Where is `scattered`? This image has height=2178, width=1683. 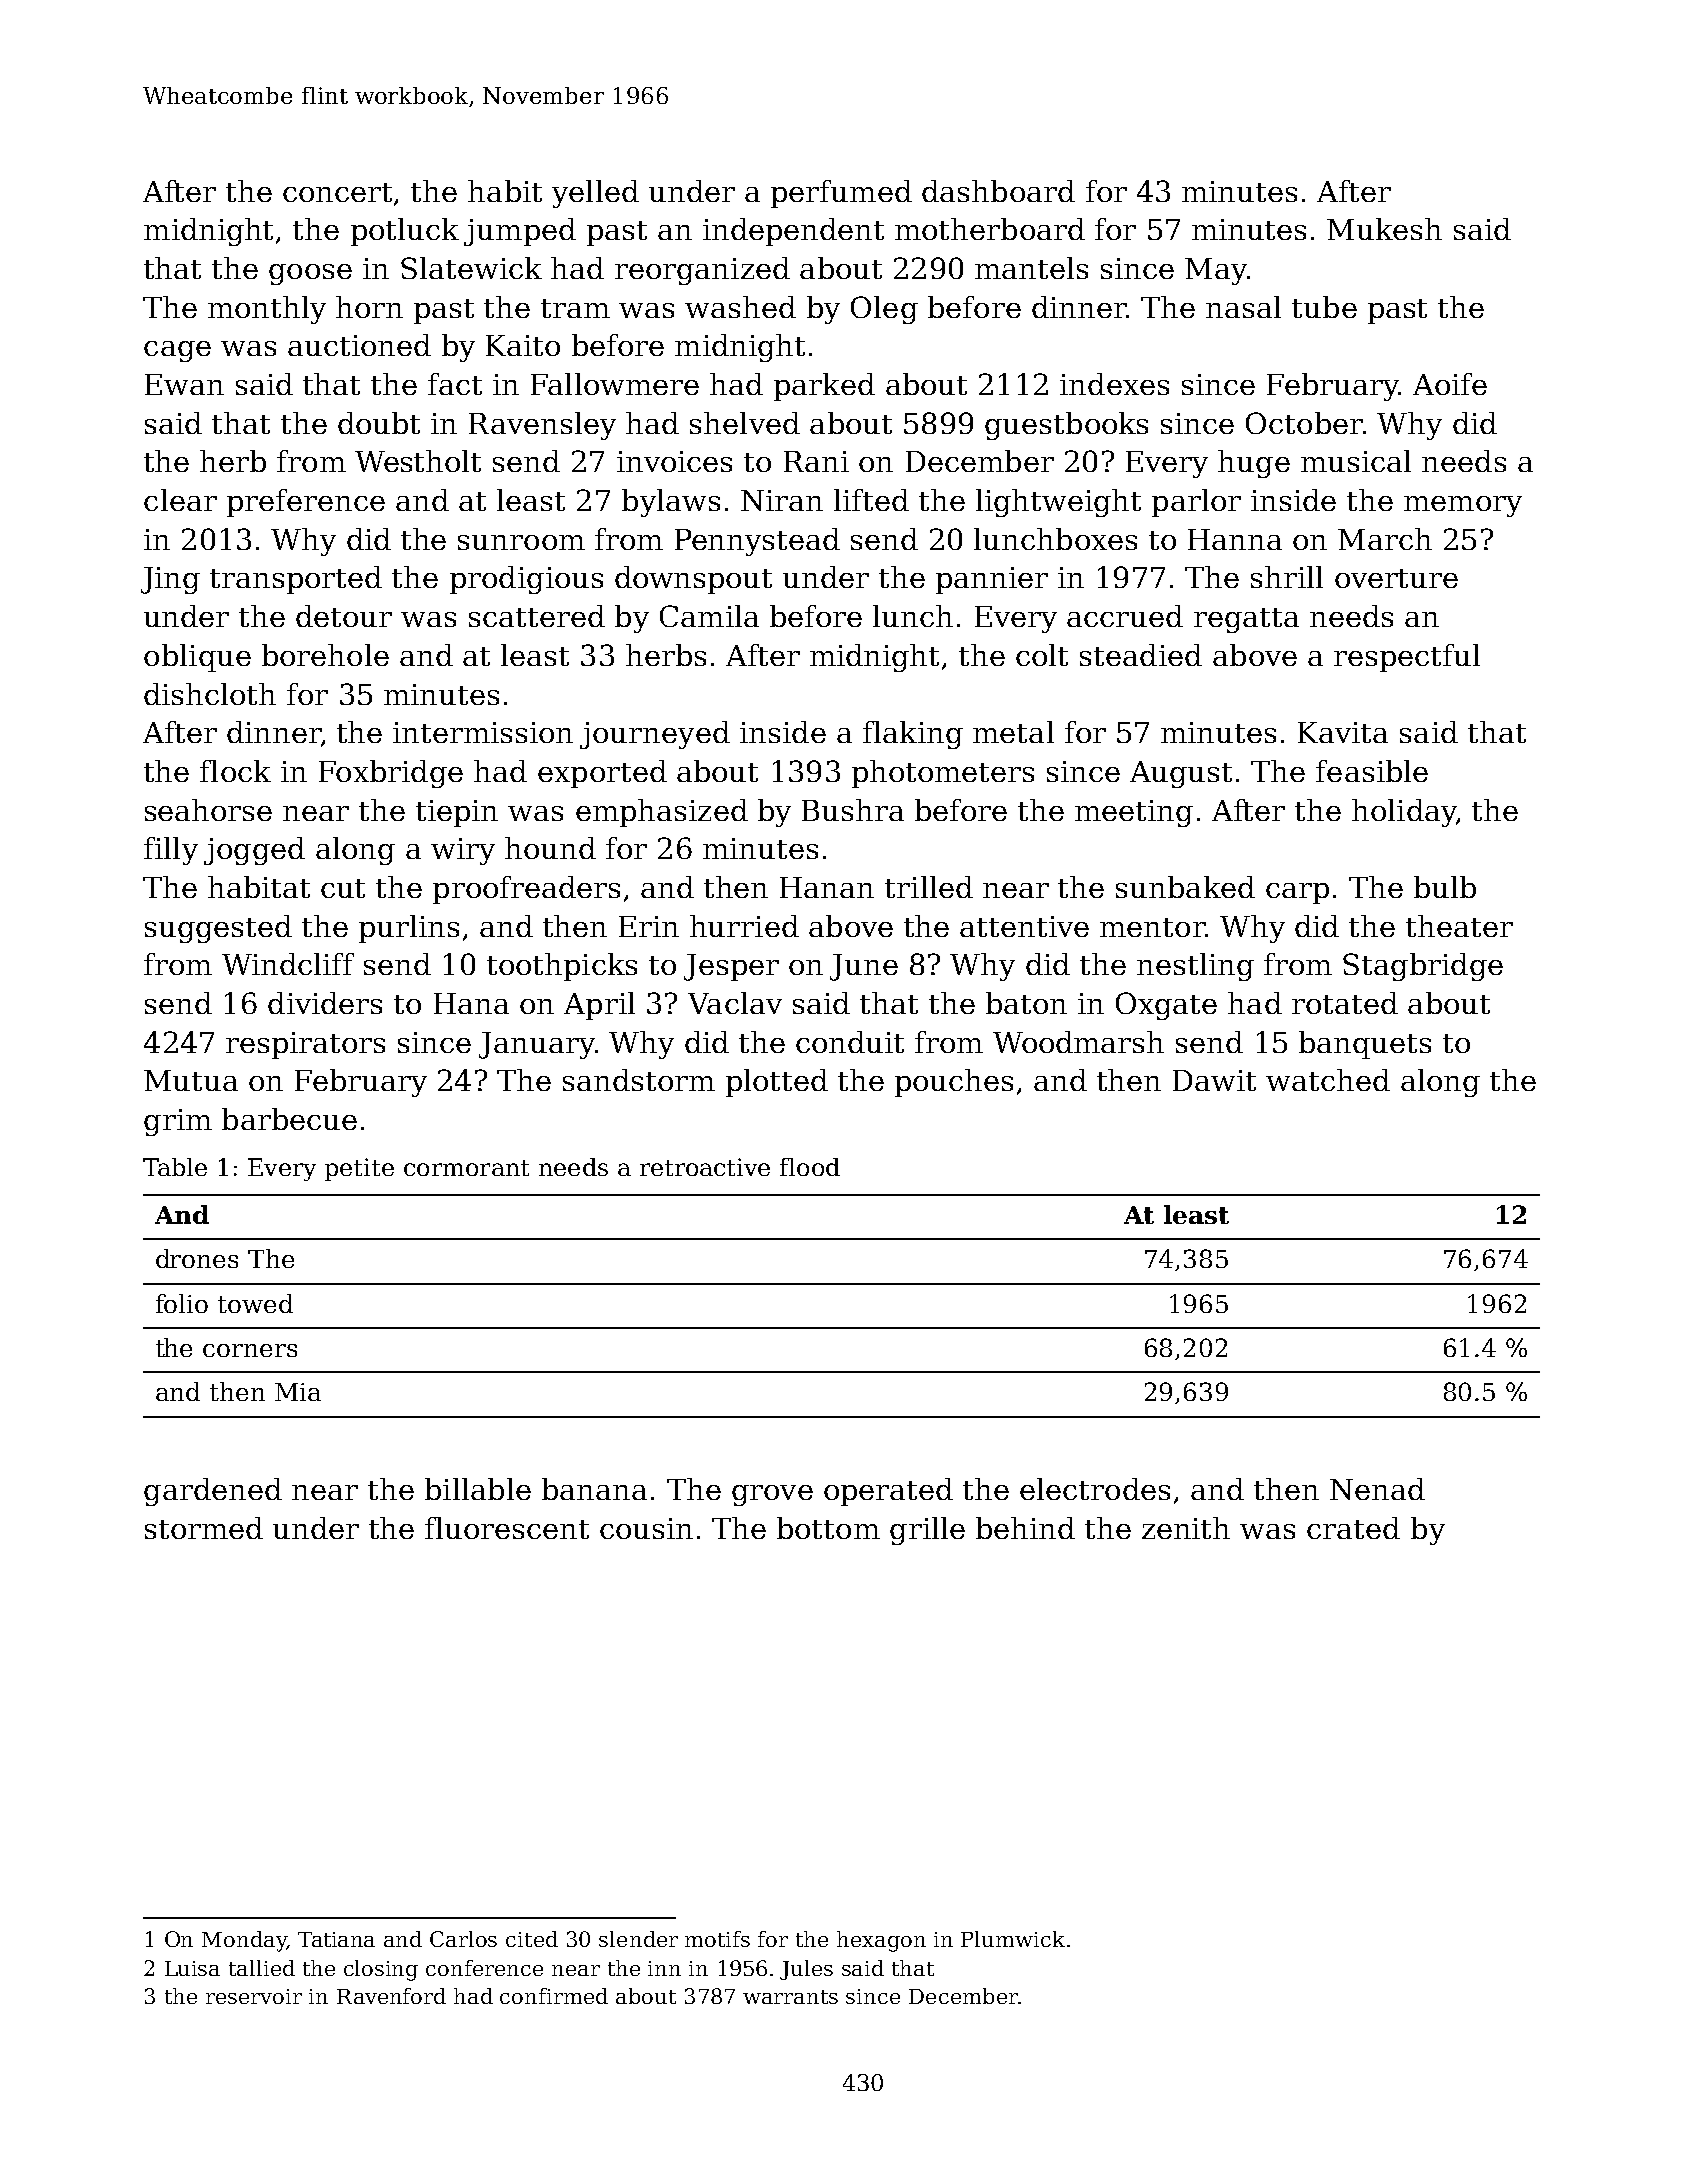 scattered is located at coordinates (537, 616).
